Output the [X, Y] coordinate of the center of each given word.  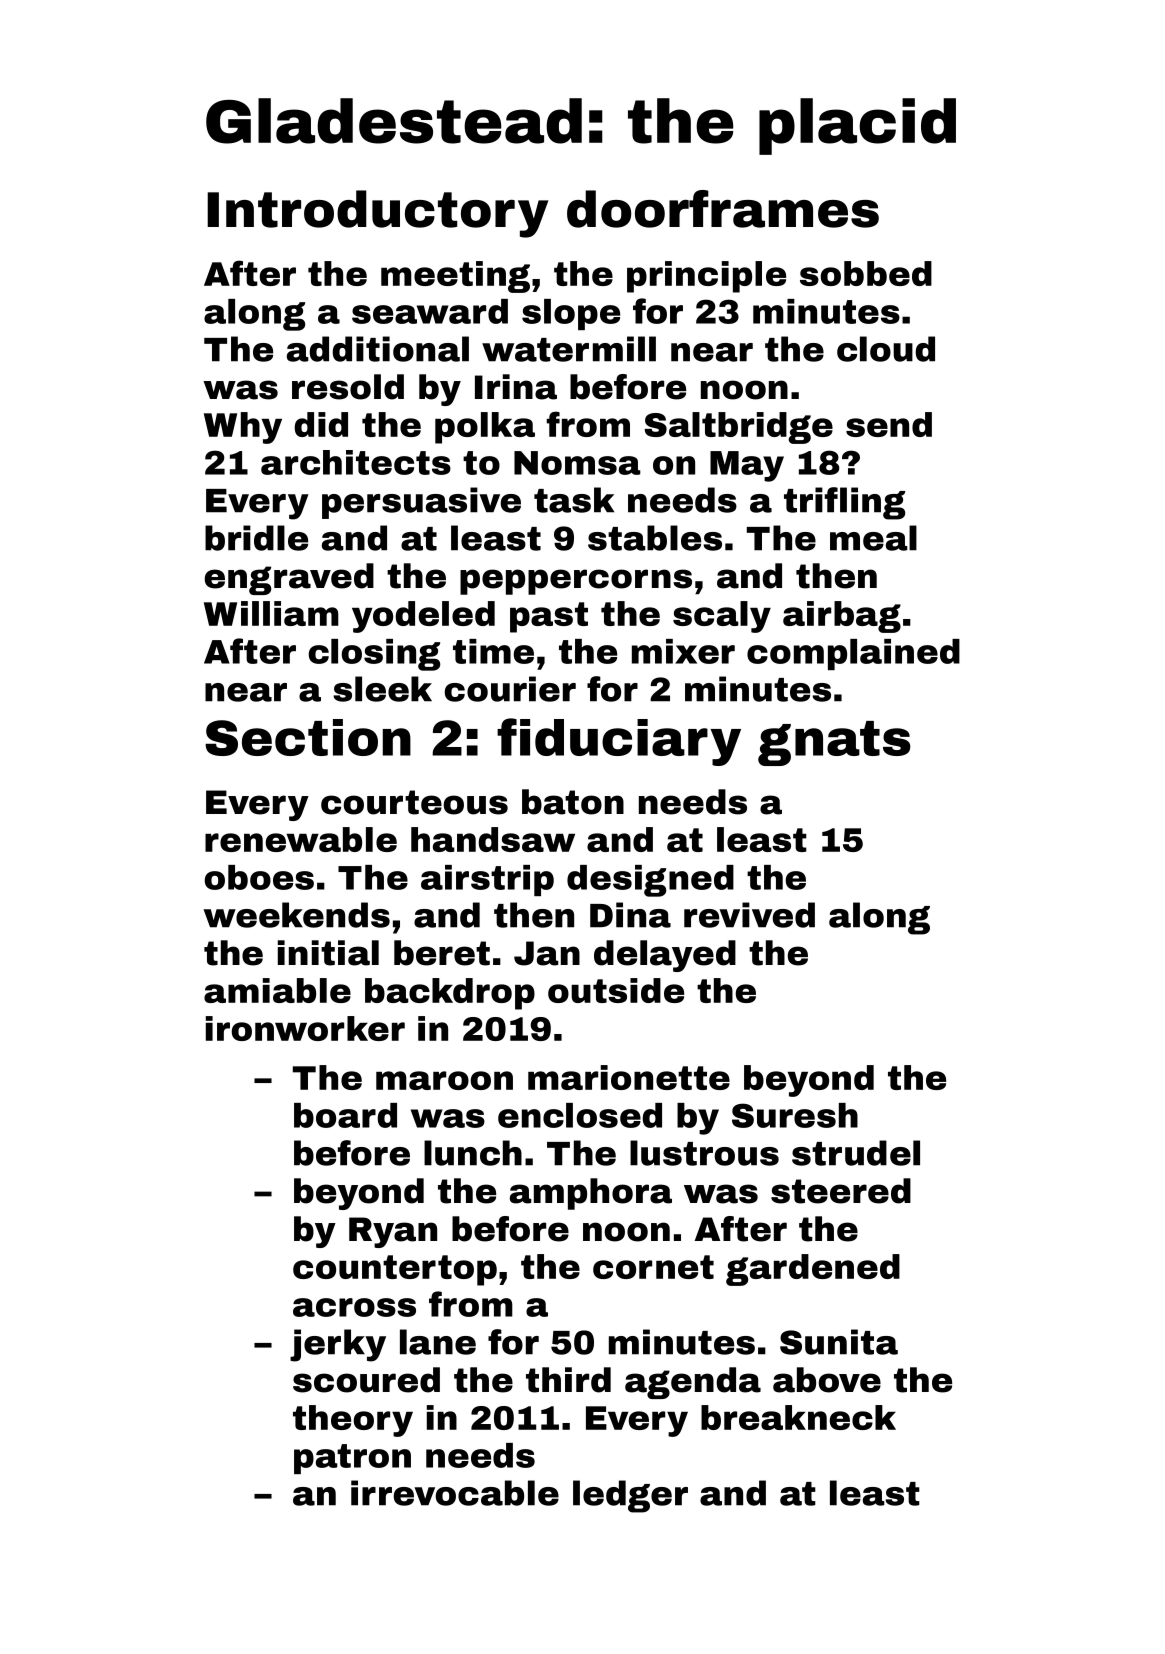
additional [378, 349]
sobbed [866, 273]
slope [571, 314]
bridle [256, 538]
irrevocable [455, 1493]
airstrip [487, 880]
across [354, 1307]
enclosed [580, 1115]
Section [308, 737]
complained [853, 654]
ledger [630, 1496]
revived [749, 915]
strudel [856, 1153]
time [493, 651]
